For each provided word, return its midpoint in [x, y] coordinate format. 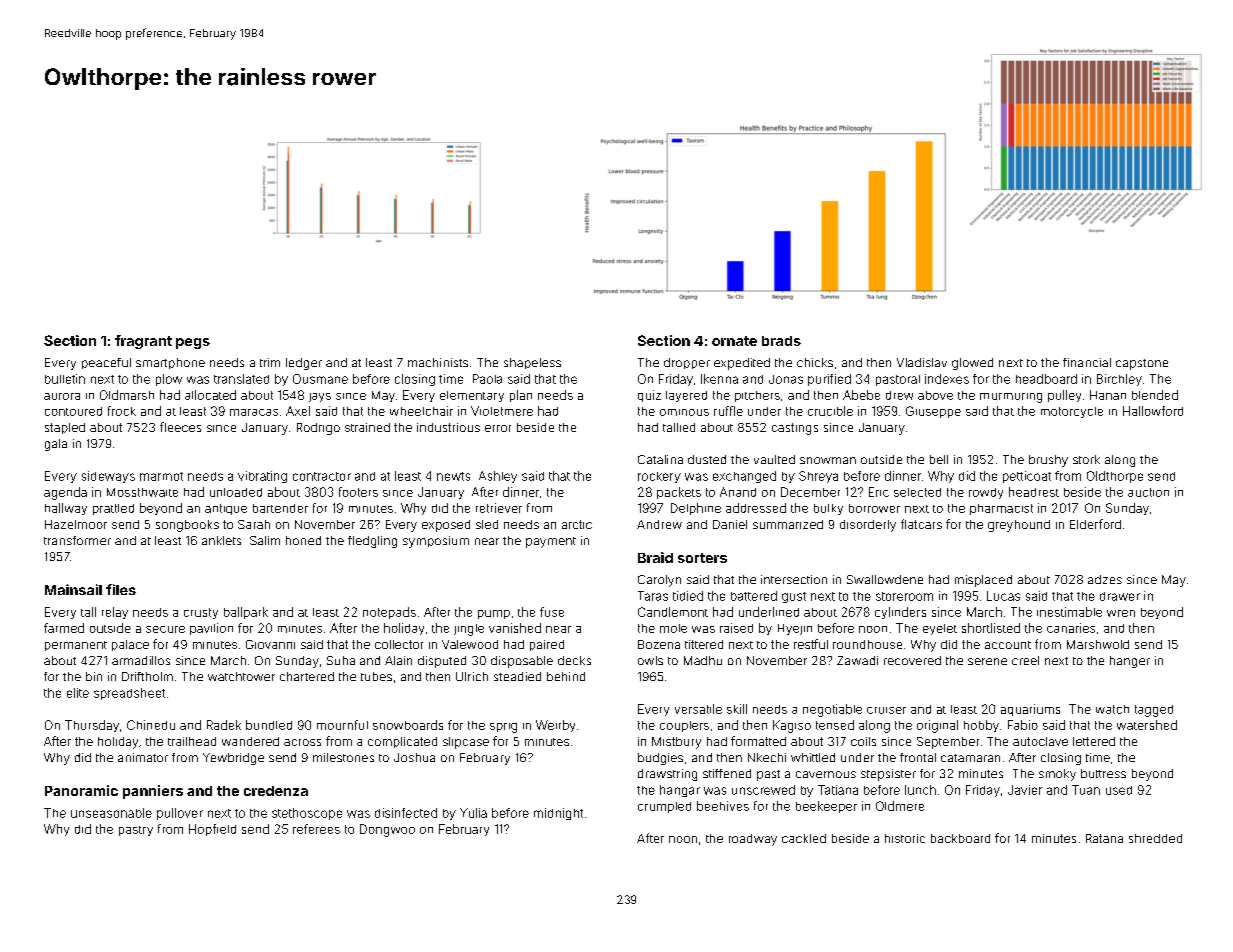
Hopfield [212, 830]
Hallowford [1153, 411]
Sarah [254, 524]
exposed [446, 526]
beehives [723, 806]
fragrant [143, 342]
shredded [1155, 838]
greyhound [1019, 526]
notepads [389, 613]
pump [494, 614]
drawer [1120, 596]
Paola [487, 379]
